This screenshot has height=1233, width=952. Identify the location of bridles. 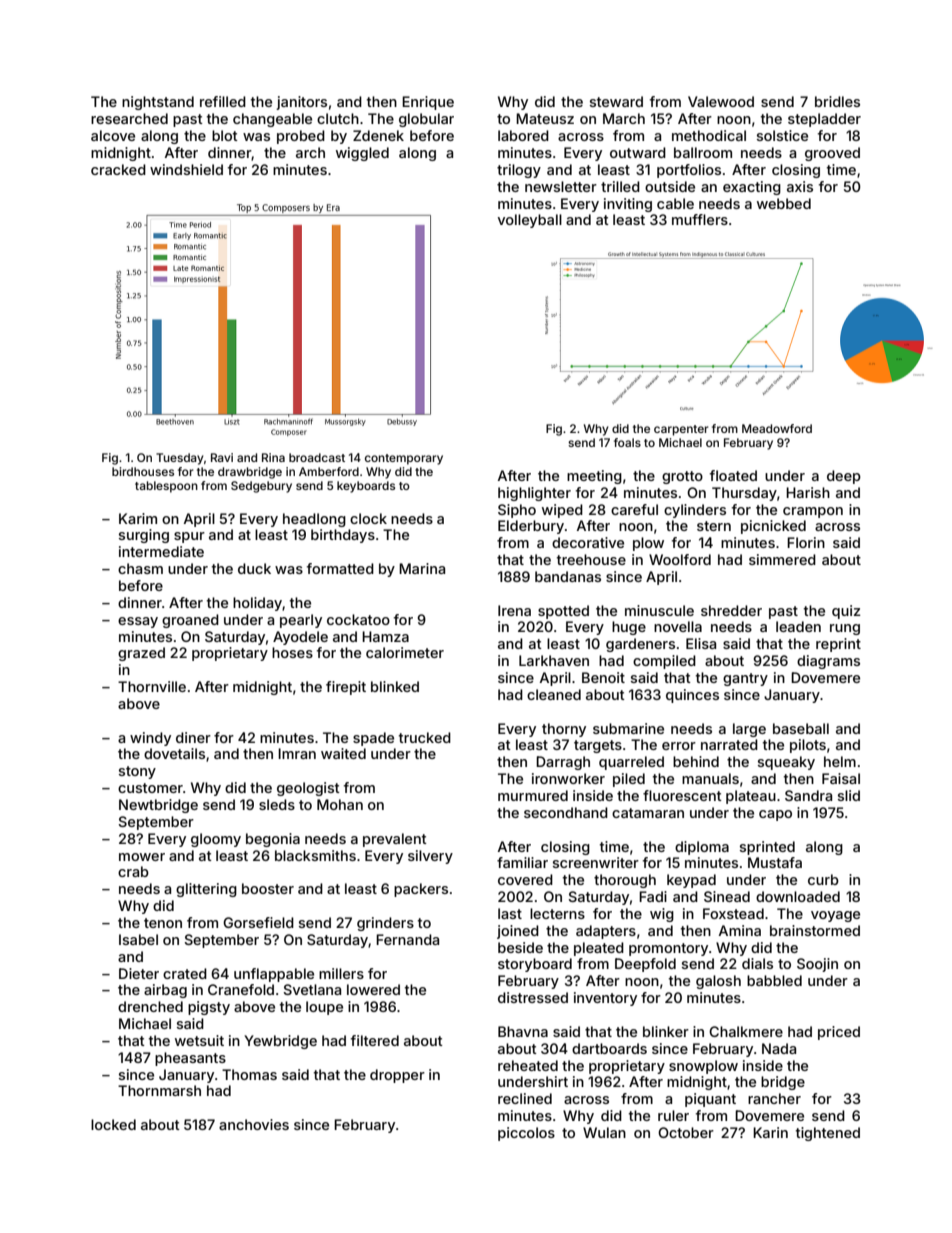
(837, 101).
